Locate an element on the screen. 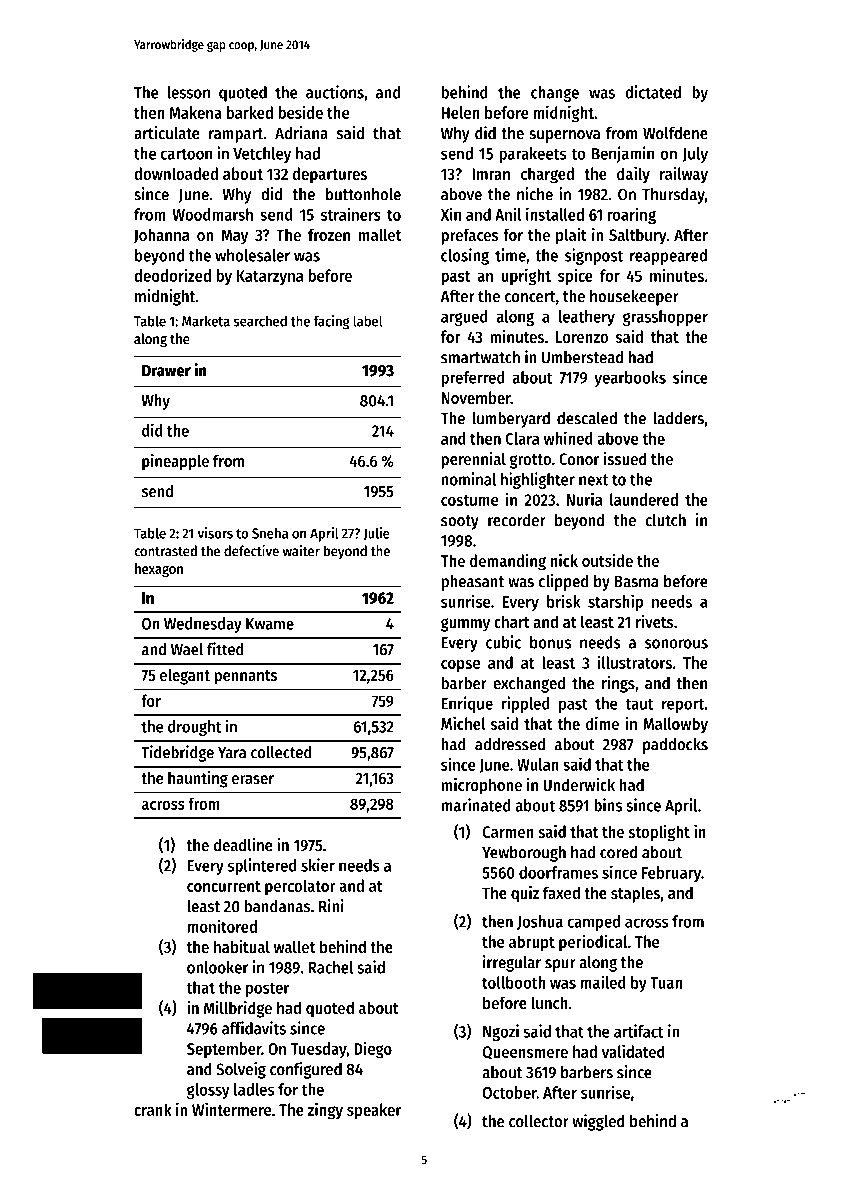 The width and height of the screenshot is (842, 1195). ladders is located at coordinates (678, 418).
